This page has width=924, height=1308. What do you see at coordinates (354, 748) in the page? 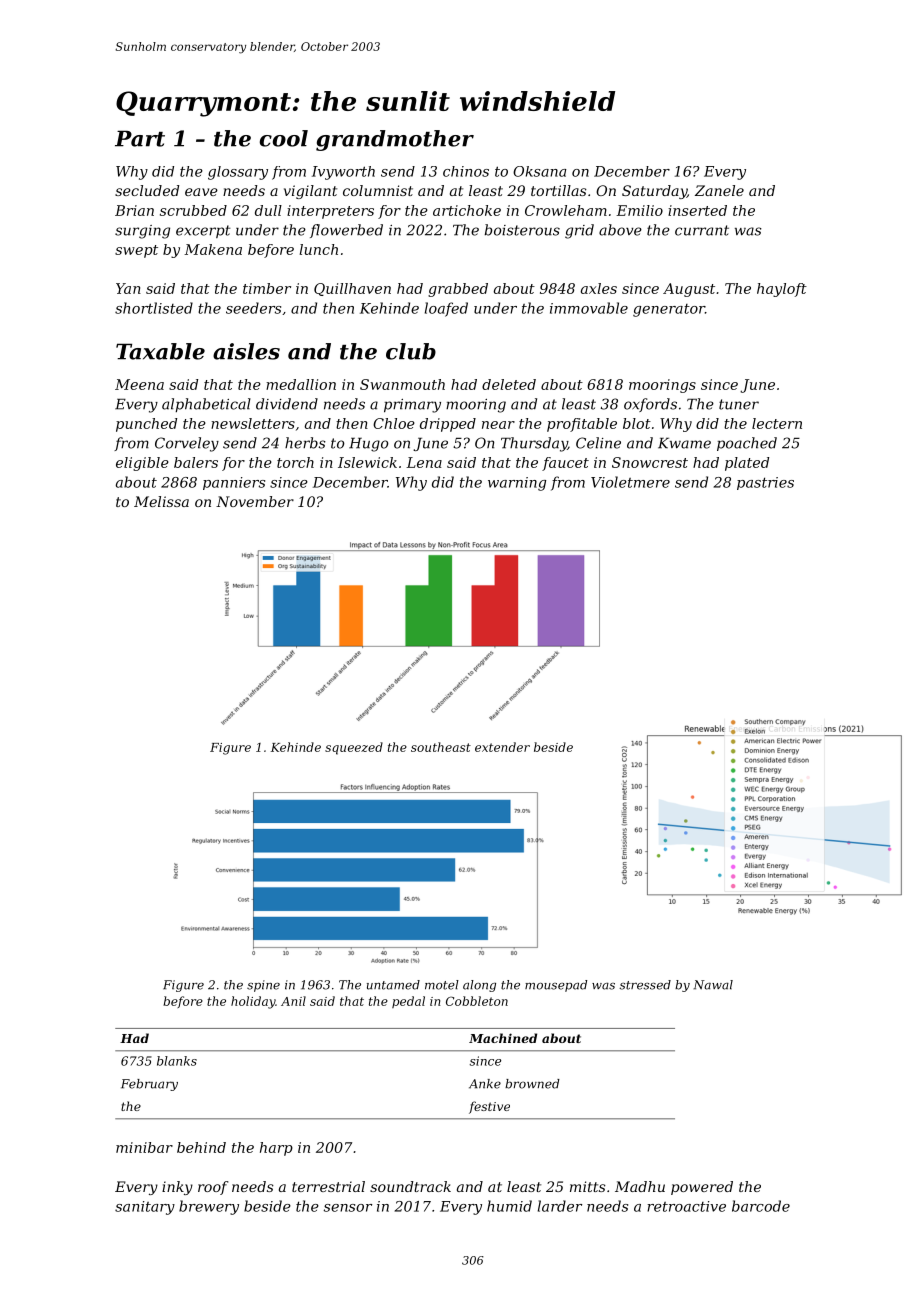
I see `squeezed` at bounding box center [354, 748].
